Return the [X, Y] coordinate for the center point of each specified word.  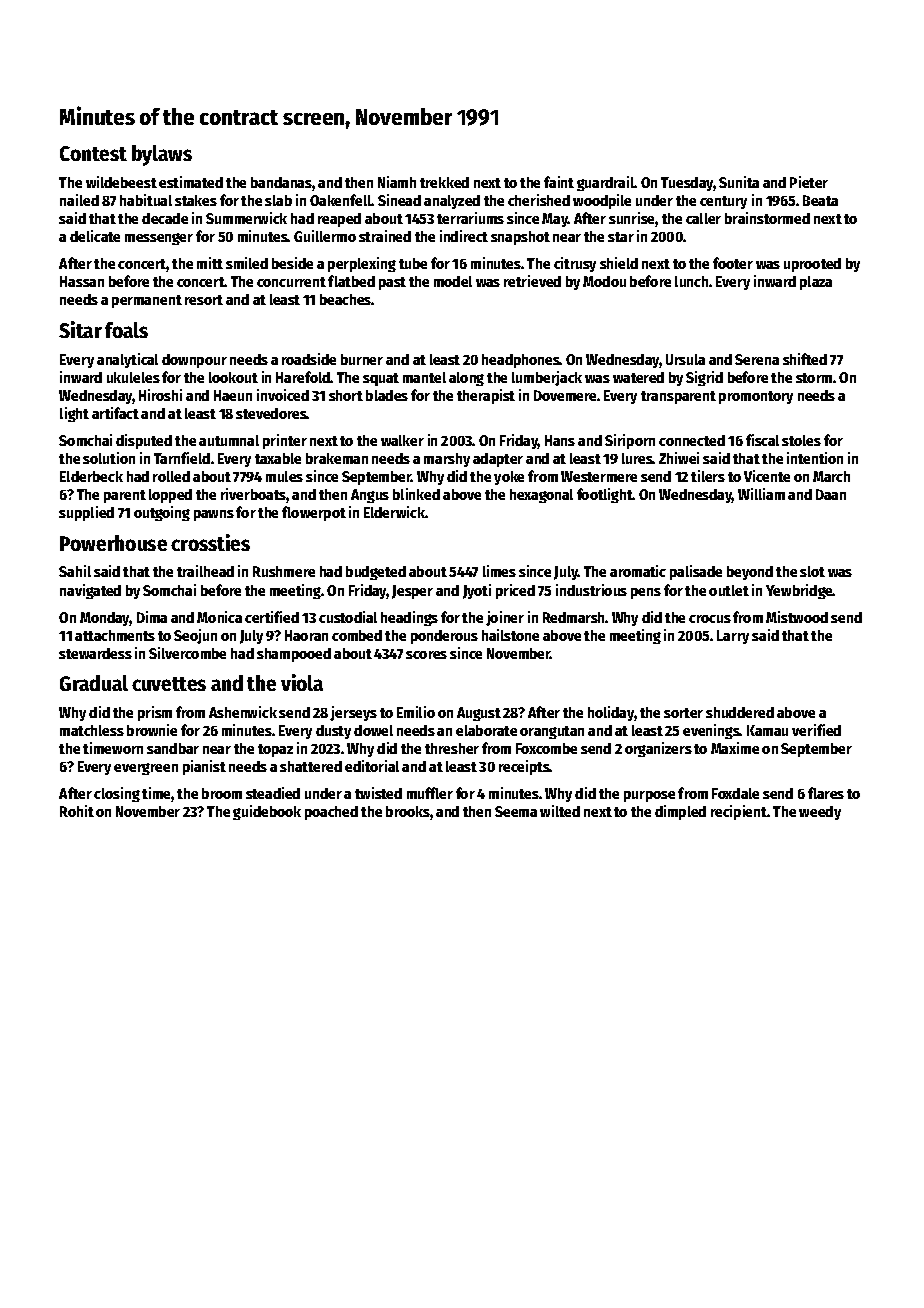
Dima [152, 617]
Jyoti [477, 591]
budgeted [376, 573]
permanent [147, 301]
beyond [750, 573]
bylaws [162, 155]
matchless [92, 730]
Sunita [739, 182]
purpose [649, 796]
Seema [516, 811]
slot [812, 571]
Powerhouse [113, 543]
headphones [521, 361]
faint [559, 182]
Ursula [685, 359]
